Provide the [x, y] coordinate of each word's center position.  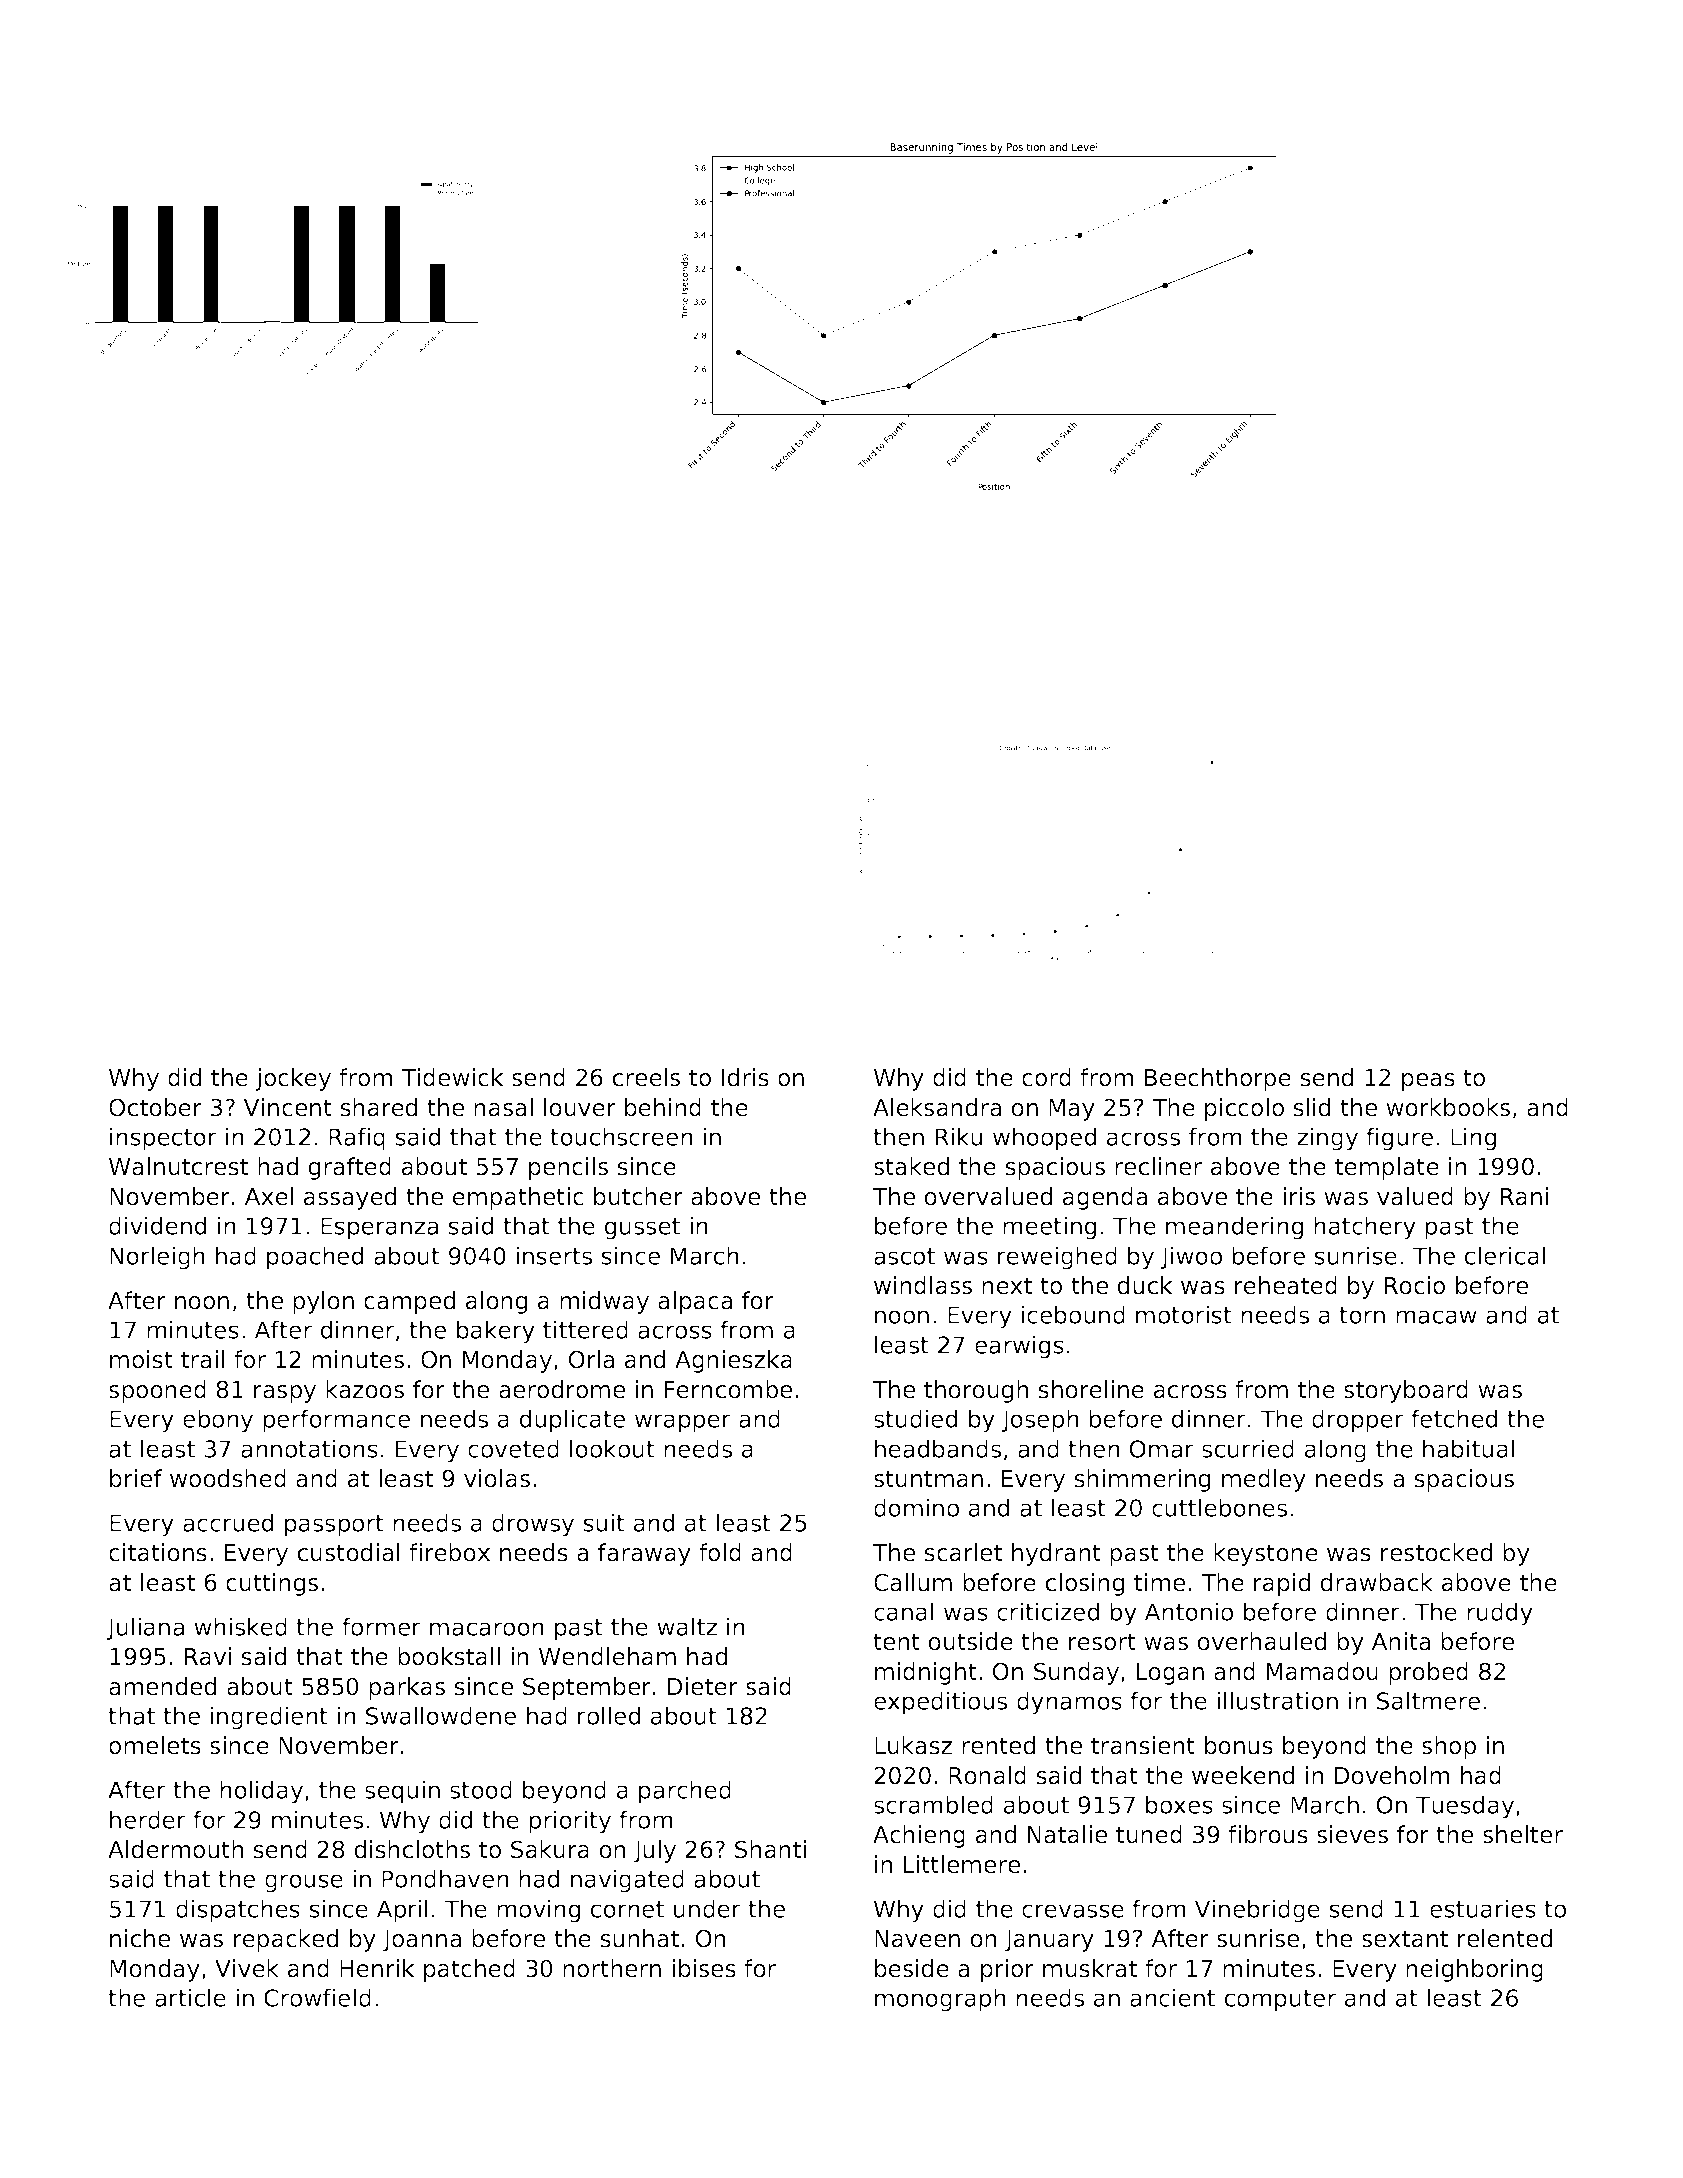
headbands [938, 1448]
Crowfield [317, 1997]
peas [1428, 1082]
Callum [913, 1582]
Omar [1162, 1449]
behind [663, 1107]
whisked [240, 1626]
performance [336, 1421]
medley [1264, 1480]
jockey [293, 1079]
